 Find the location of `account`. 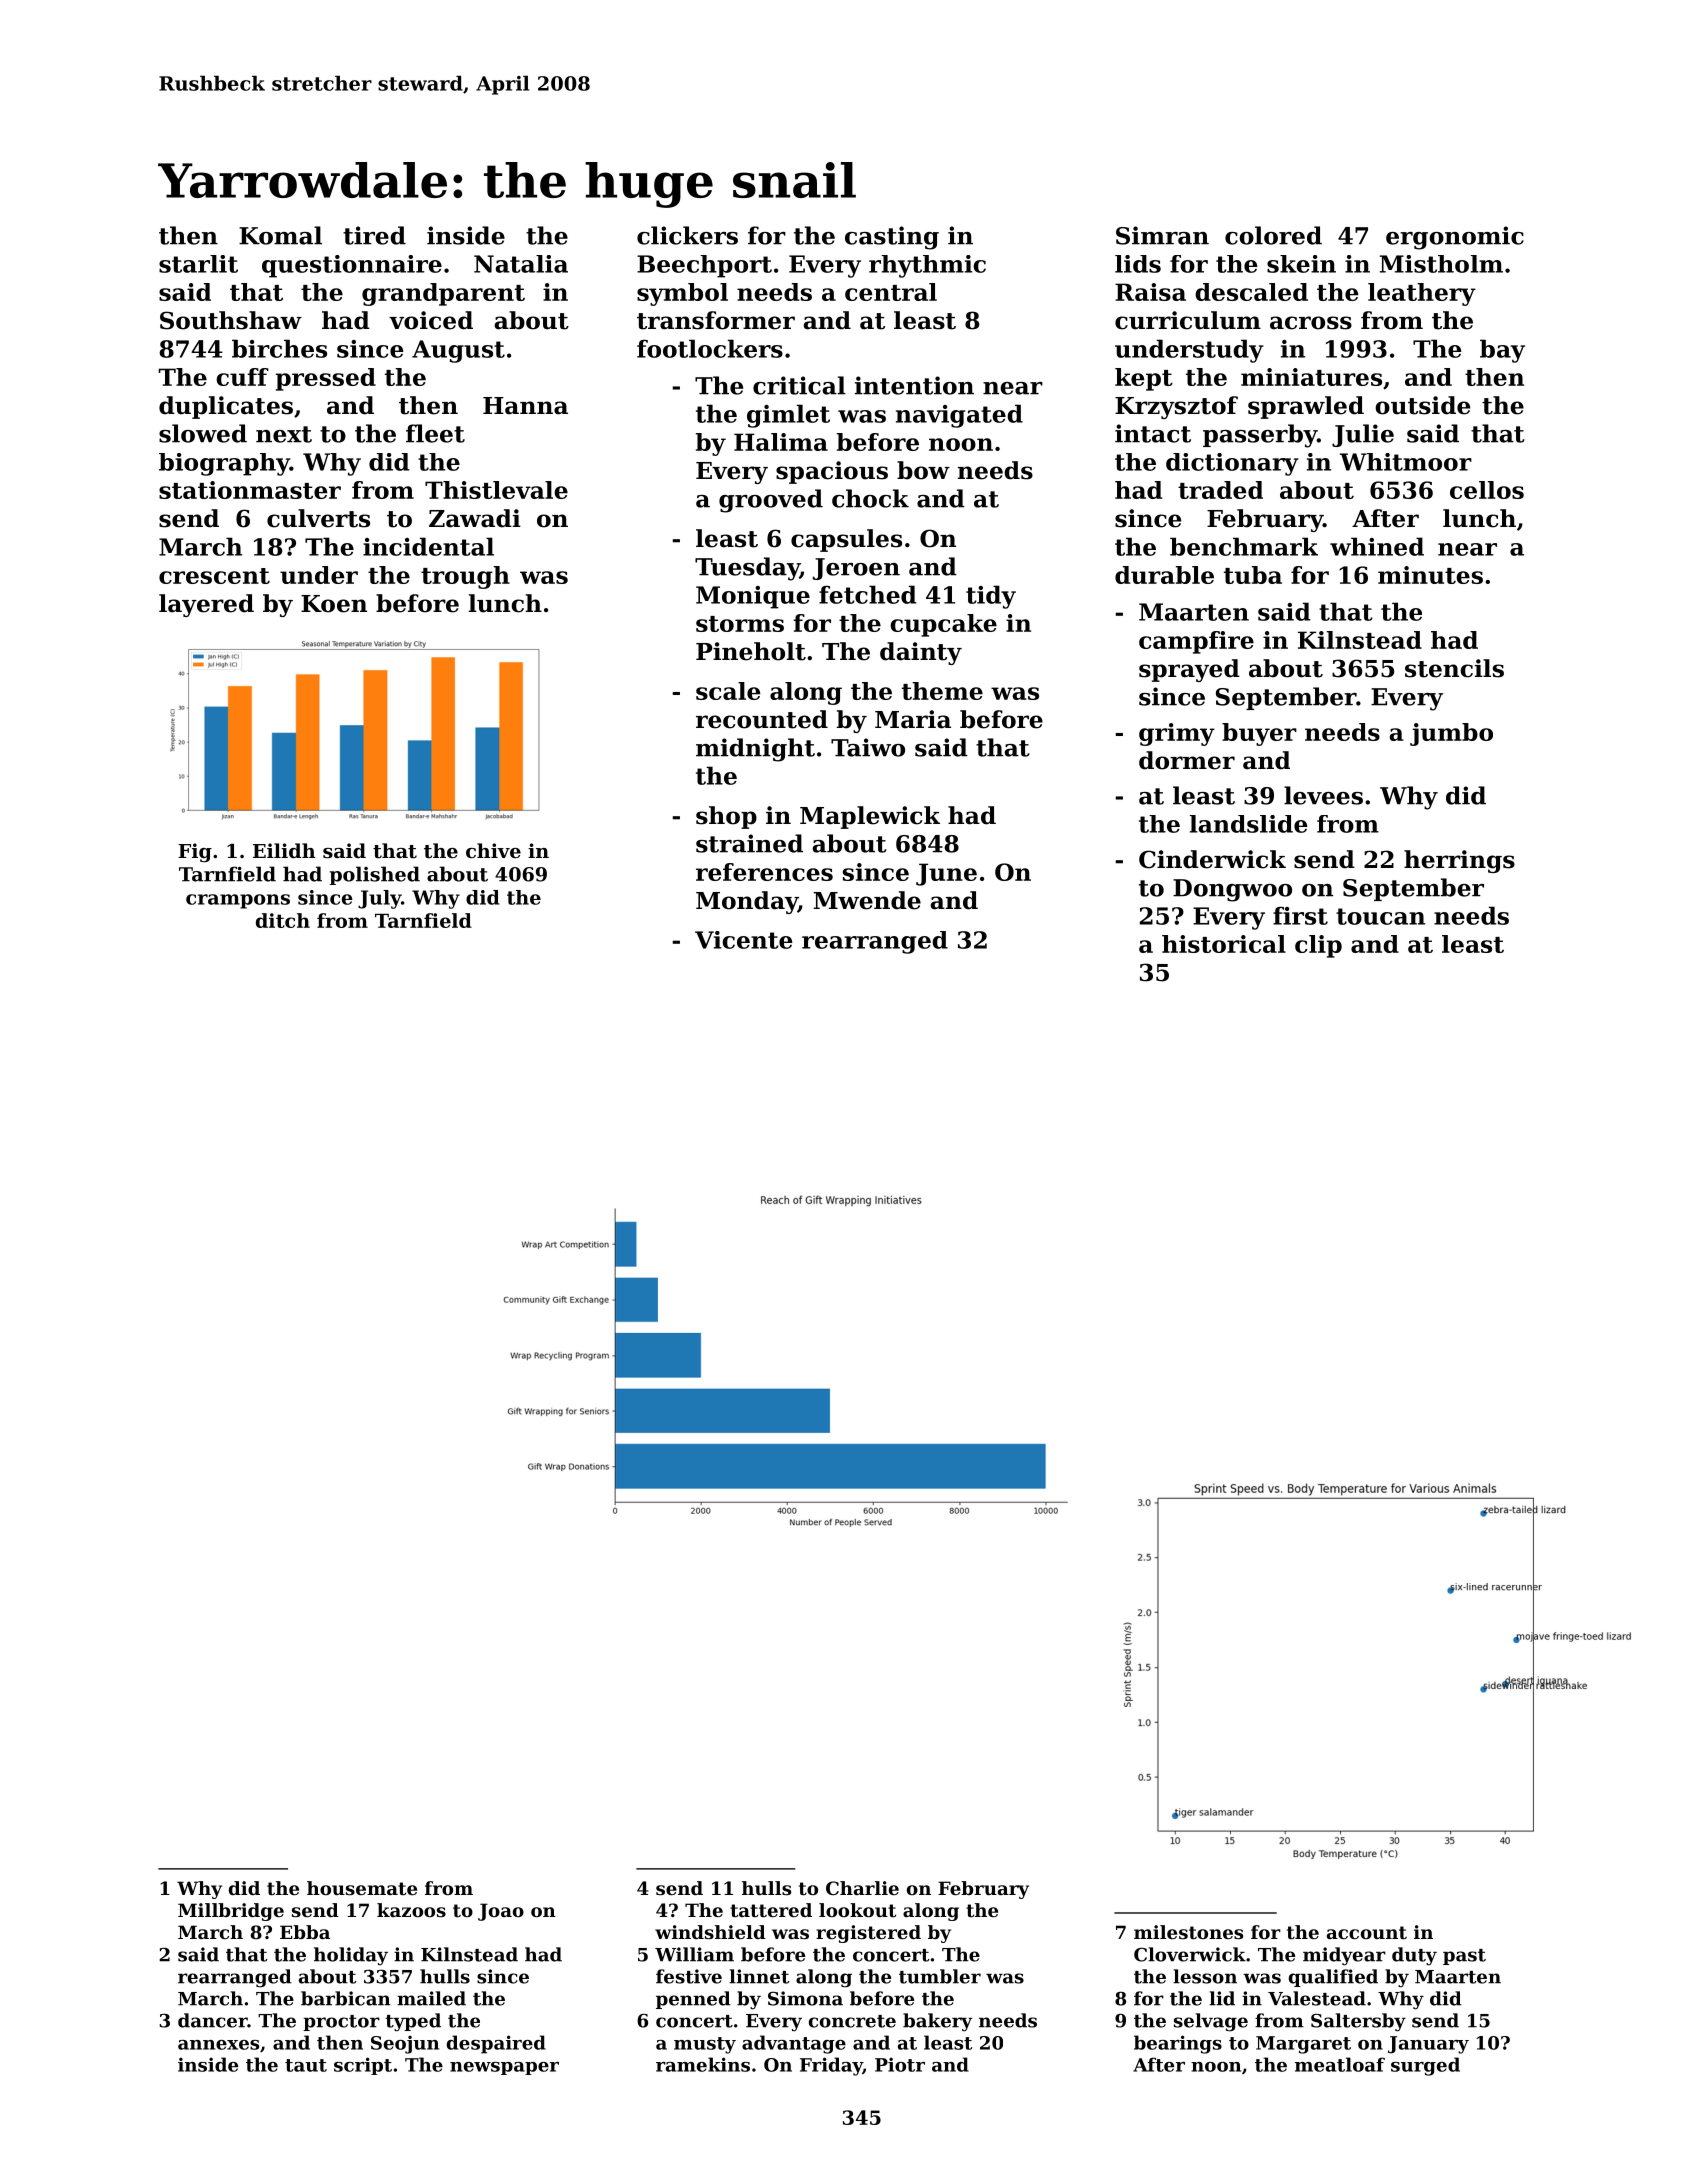

account is located at coordinates (1367, 1933).
